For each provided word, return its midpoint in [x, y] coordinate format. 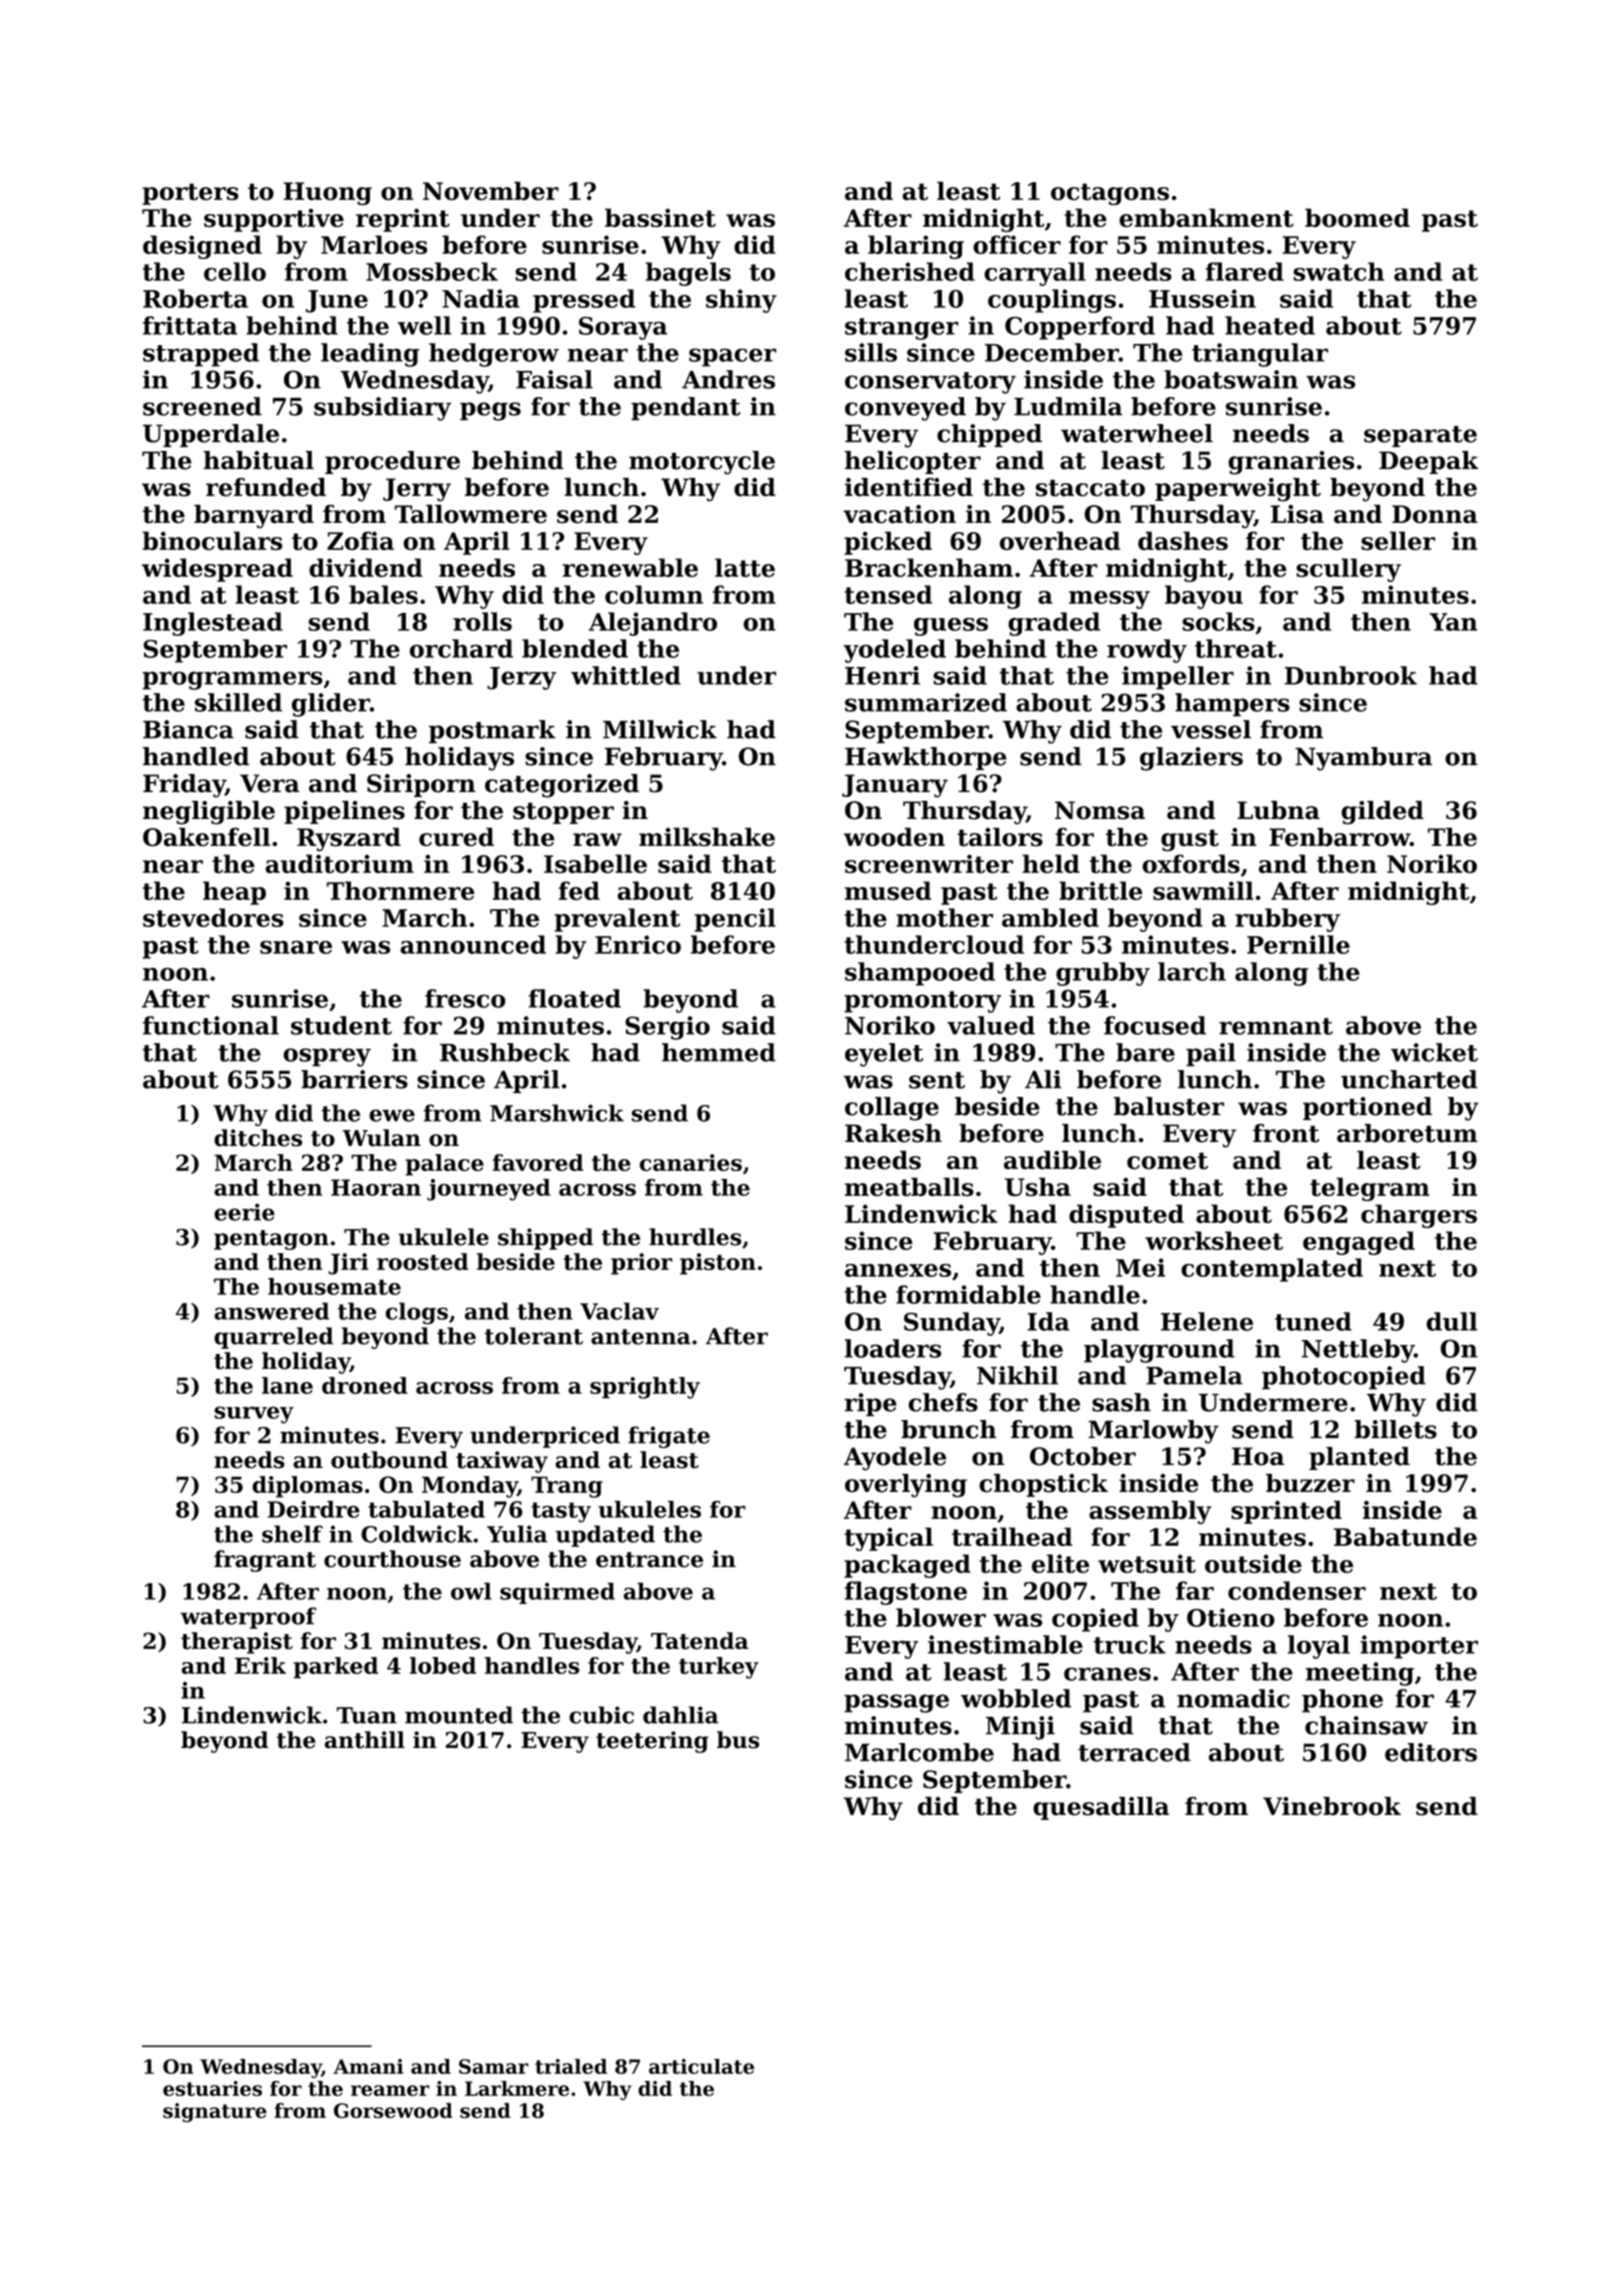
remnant [1276, 1026]
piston [718, 1264]
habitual [258, 460]
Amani [368, 2066]
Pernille [1298, 944]
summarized [926, 702]
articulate [701, 2066]
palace [444, 1165]
